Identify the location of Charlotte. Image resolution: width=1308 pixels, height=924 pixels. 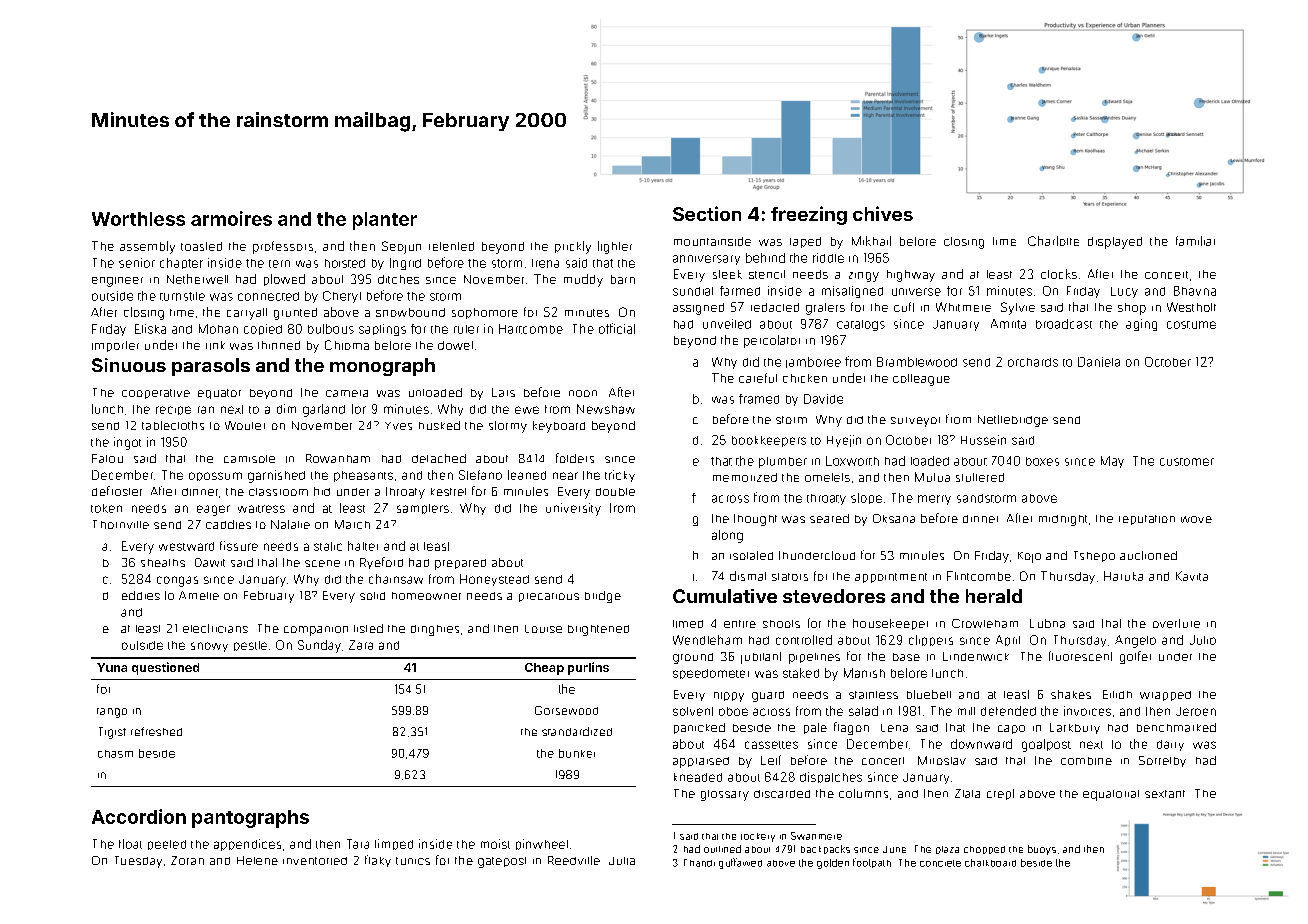
(1053, 241).
